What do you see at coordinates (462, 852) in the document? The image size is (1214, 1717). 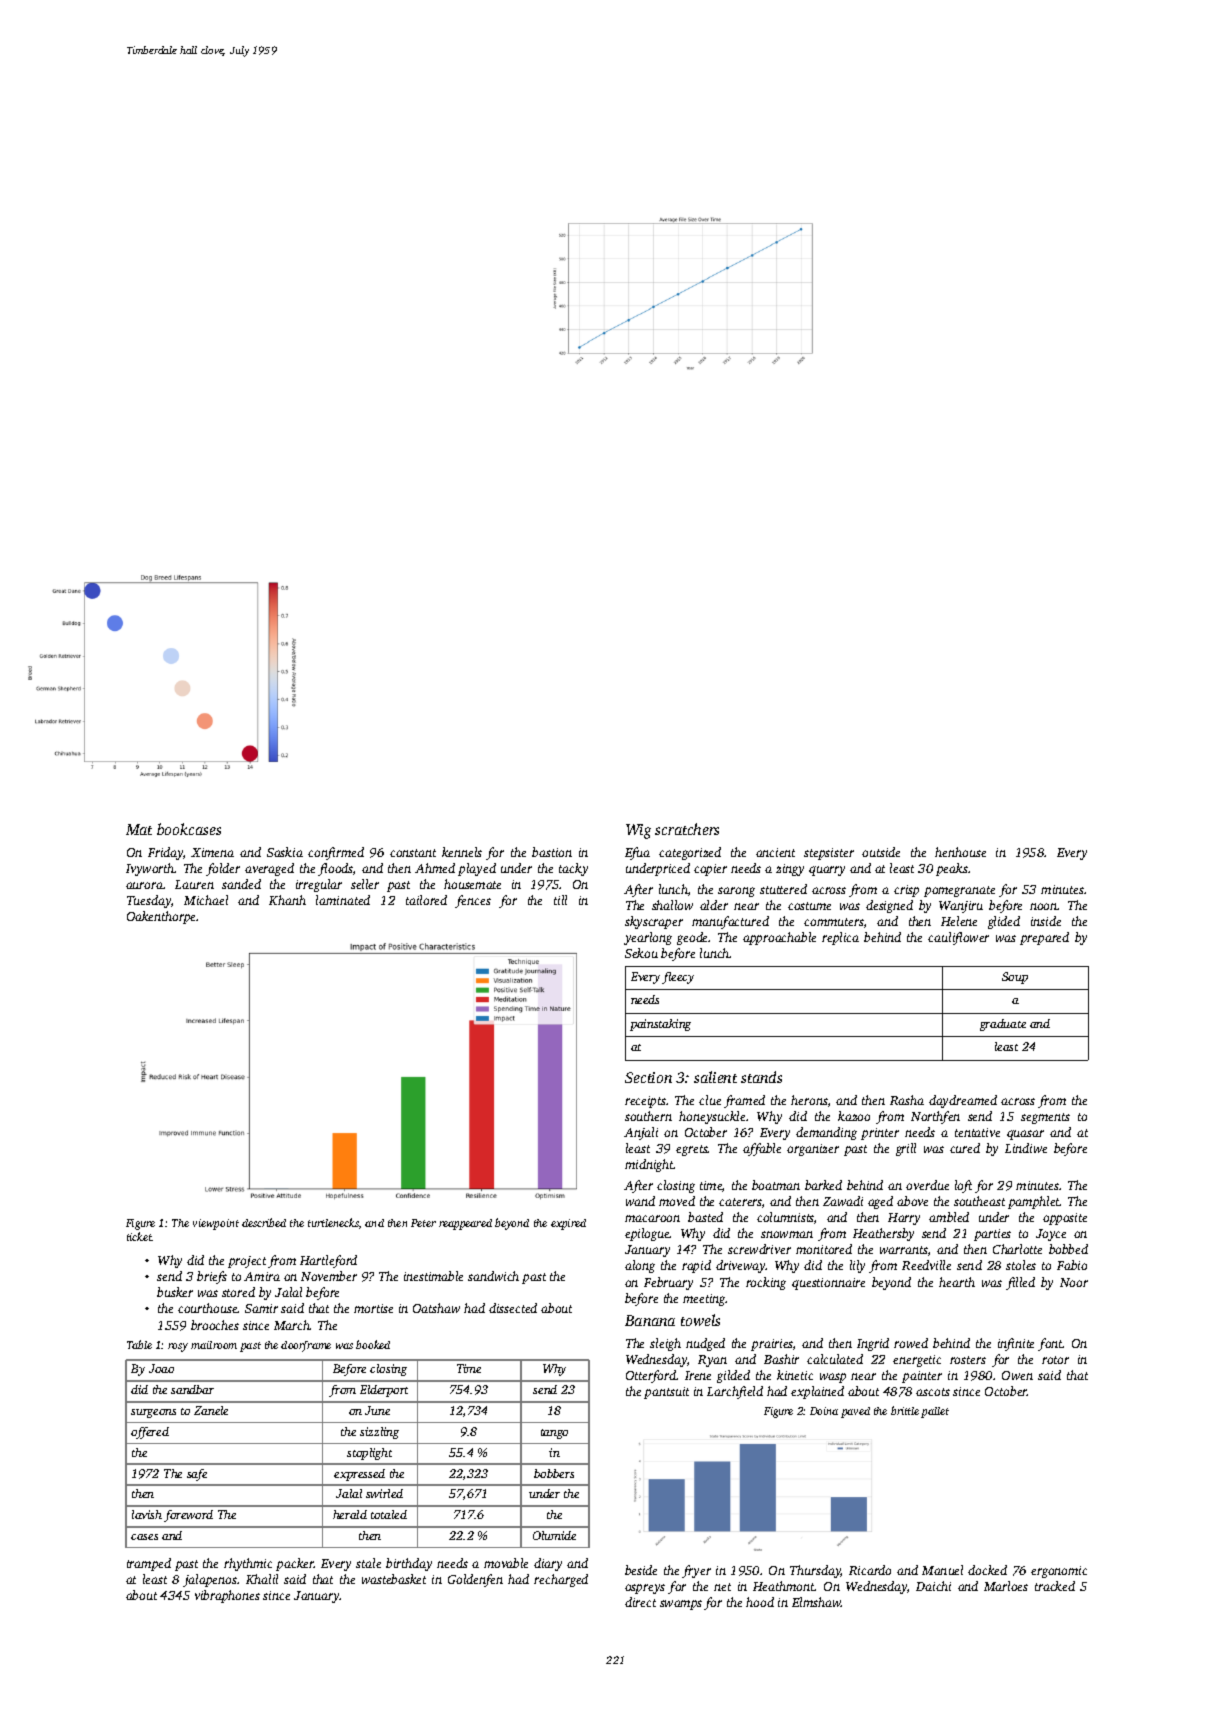 I see `kennels` at bounding box center [462, 852].
